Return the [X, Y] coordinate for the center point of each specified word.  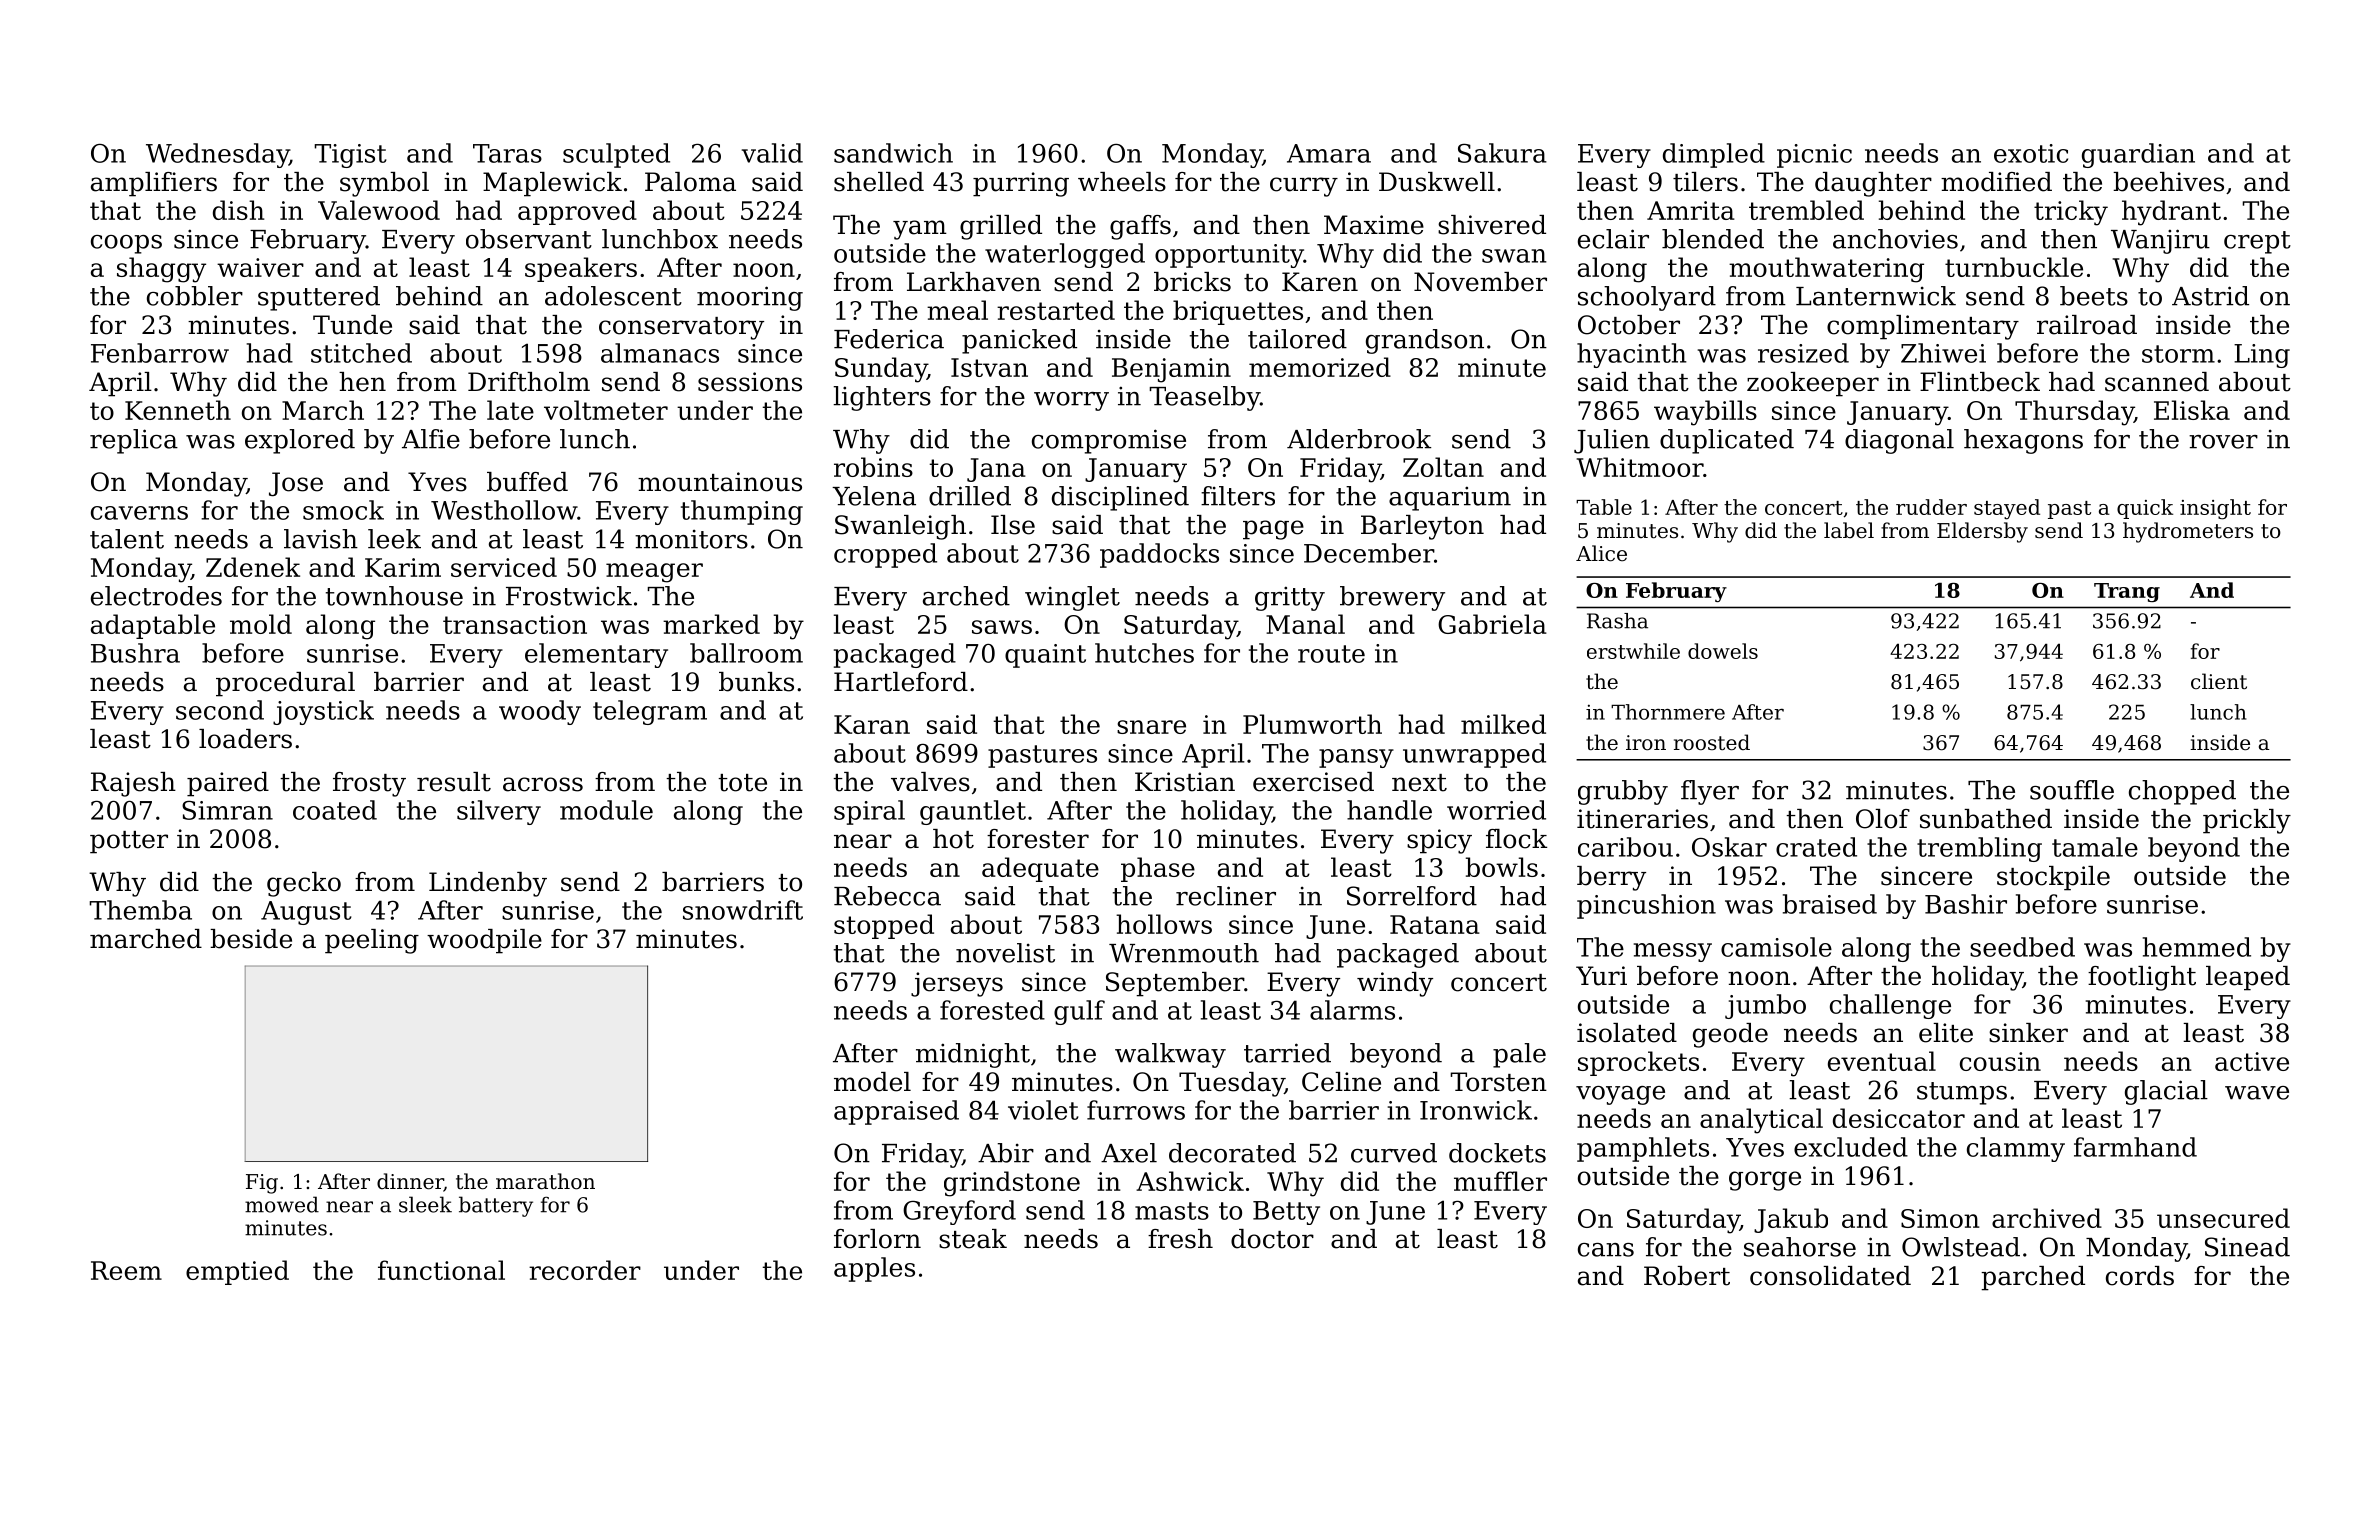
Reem [126, 1270]
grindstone [1012, 1184]
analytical [1761, 1121]
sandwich [893, 153]
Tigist [350, 156]
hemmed [2197, 947]
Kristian [1185, 782]
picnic [1814, 156]
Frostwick [569, 596]
